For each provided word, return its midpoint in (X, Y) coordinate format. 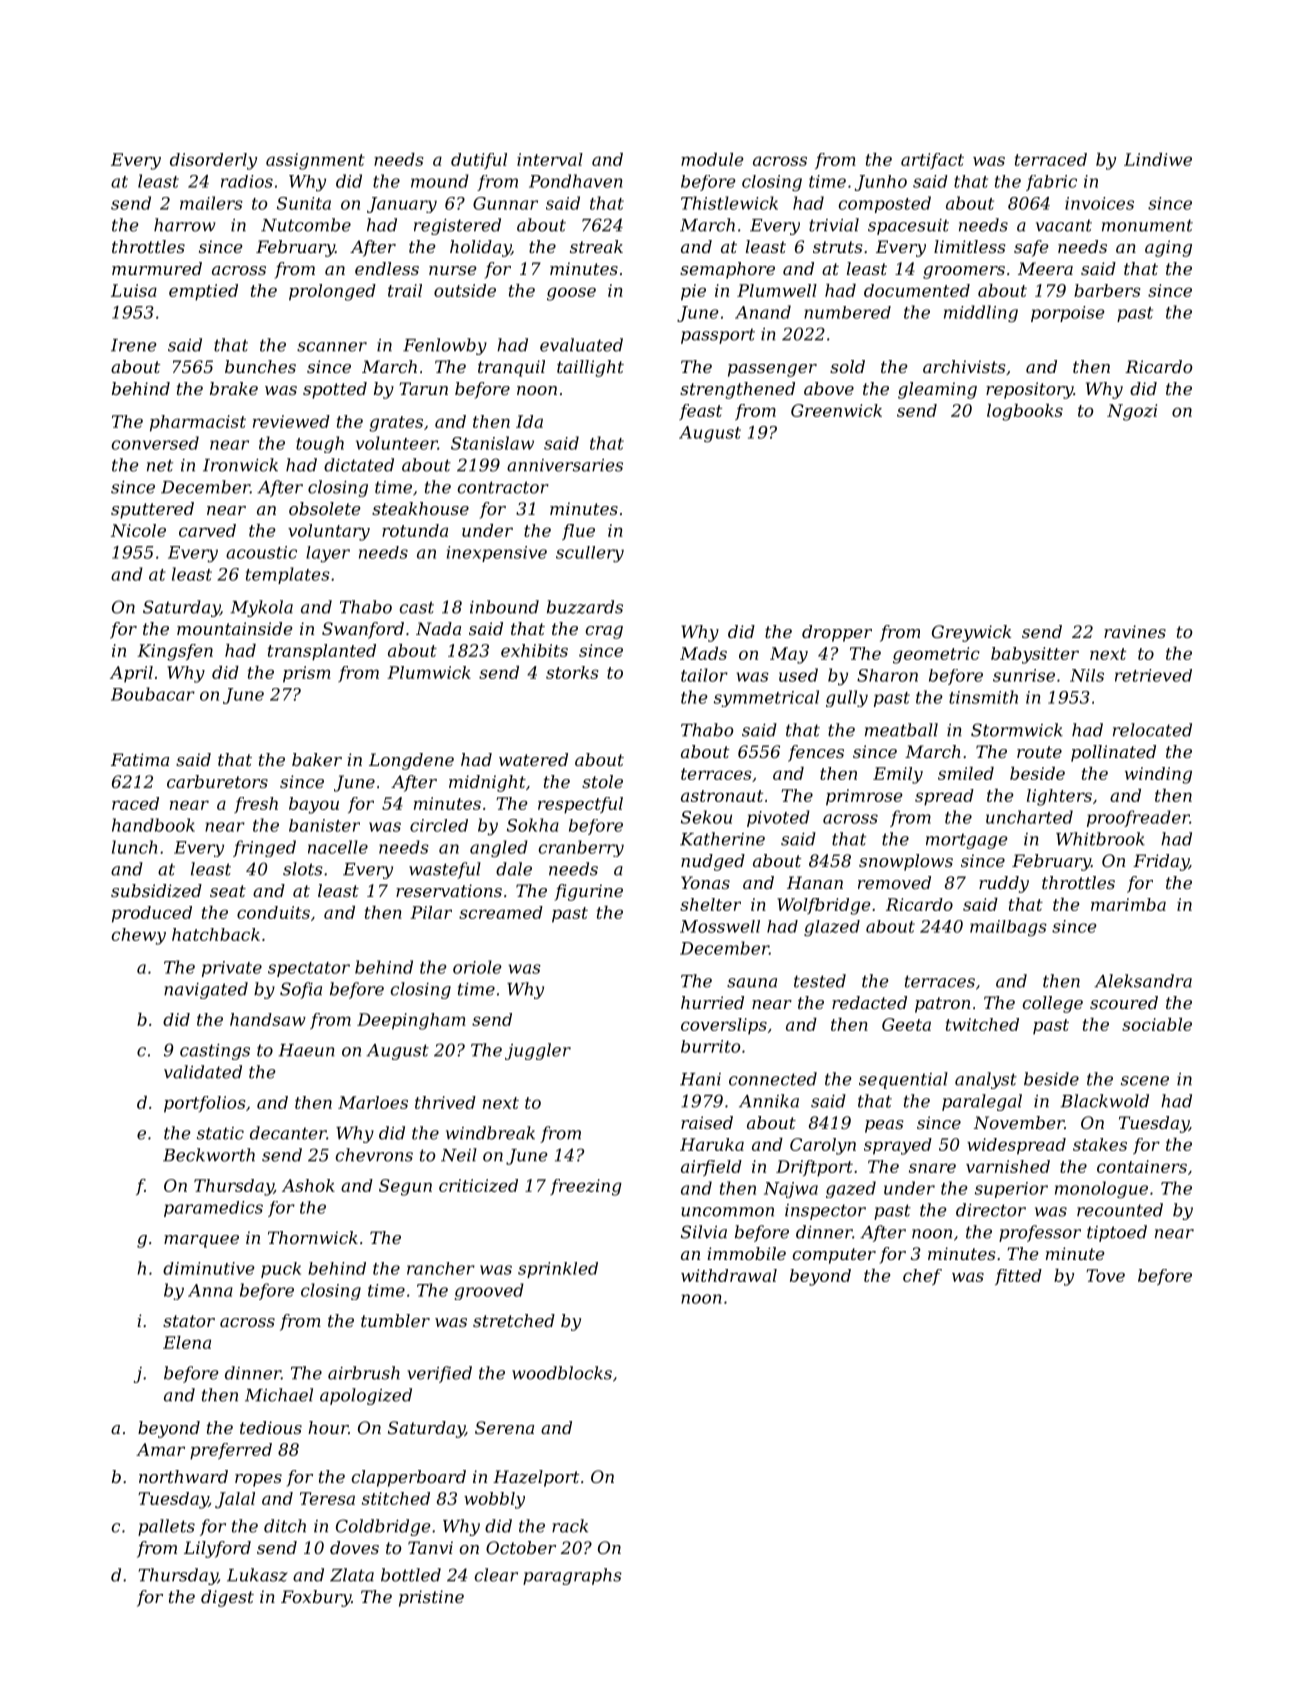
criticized (478, 1185)
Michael (279, 1395)
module (712, 159)
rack (570, 1526)
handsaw (268, 1019)
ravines (1135, 631)
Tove (1105, 1275)
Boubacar (153, 694)
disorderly (213, 161)
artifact (932, 161)
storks (572, 672)
